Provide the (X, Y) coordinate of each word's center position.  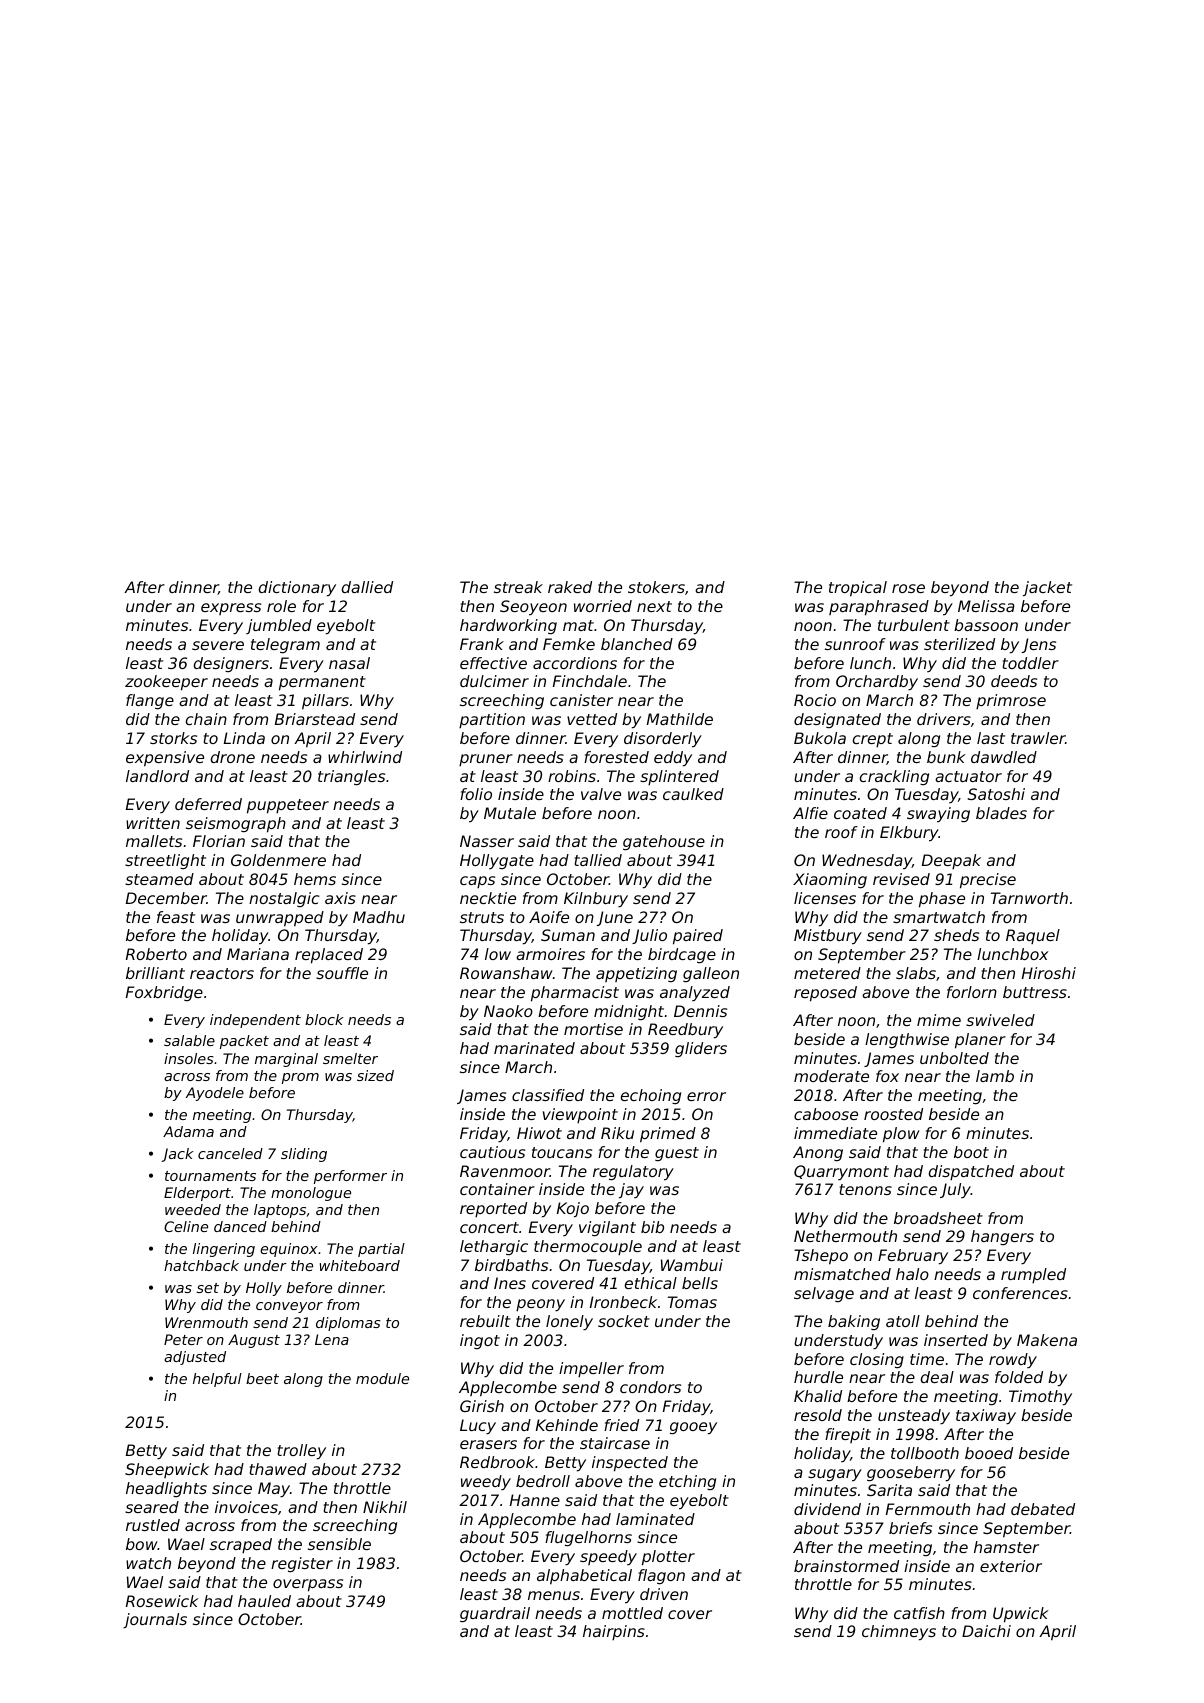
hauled (264, 1601)
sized (375, 1075)
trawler (1038, 738)
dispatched (971, 1172)
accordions (575, 663)
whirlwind (365, 757)
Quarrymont (841, 1172)
